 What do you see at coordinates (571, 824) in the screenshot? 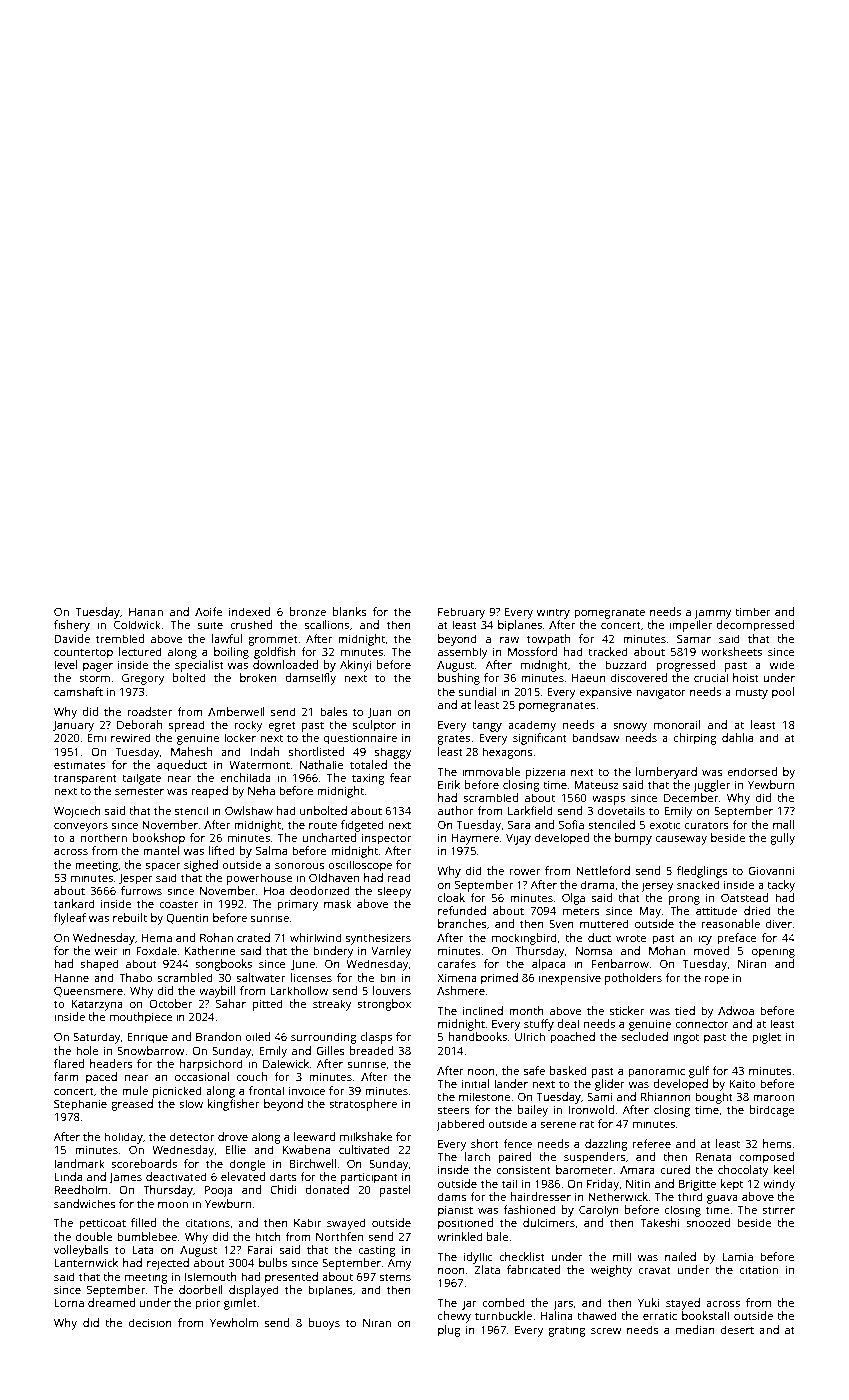
I see `Sofia` at bounding box center [571, 824].
